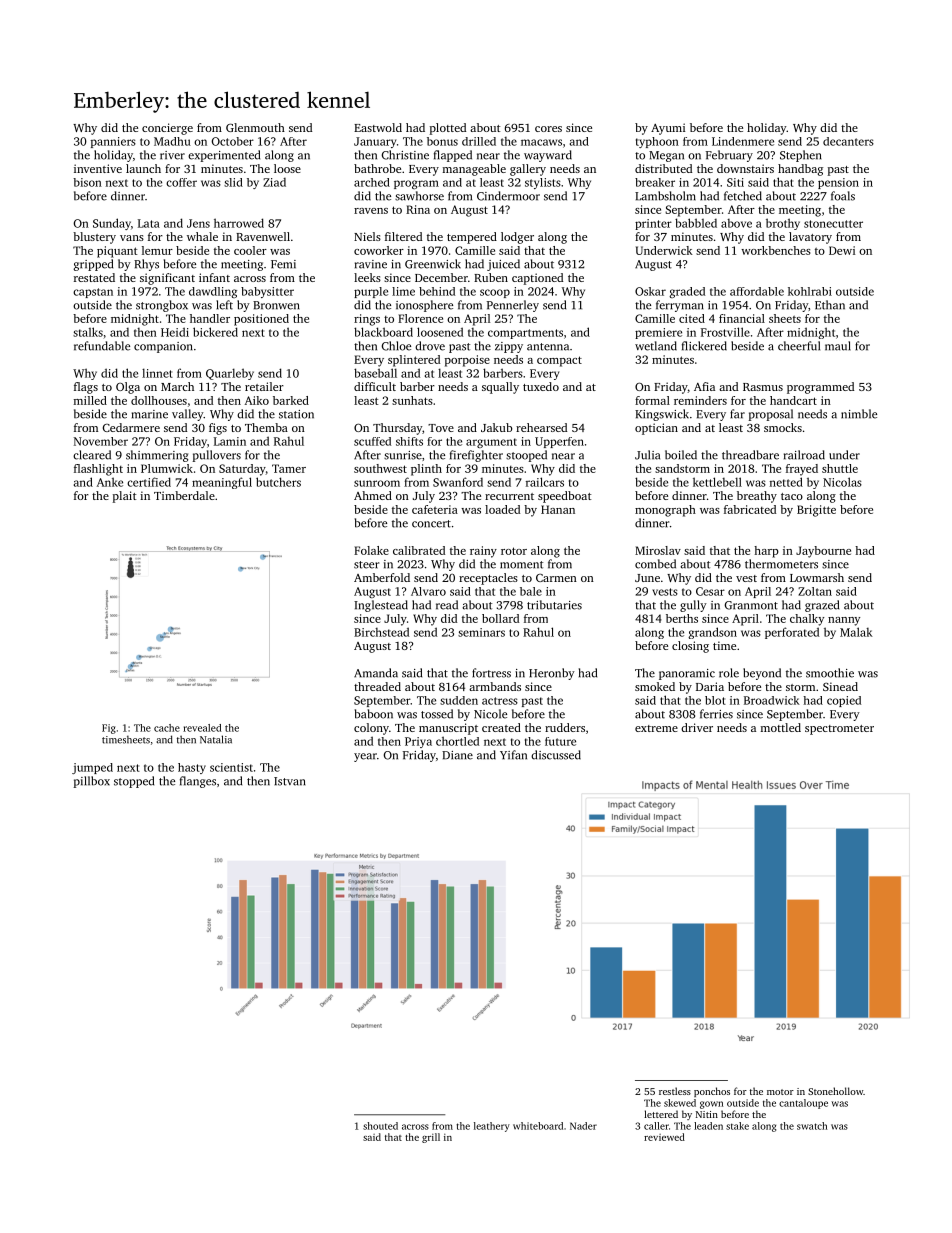 The image size is (952, 1233). What do you see at coordinates (781, 564) in the screenshot?
I see `thermometers` at bounding box center [781, 564].
